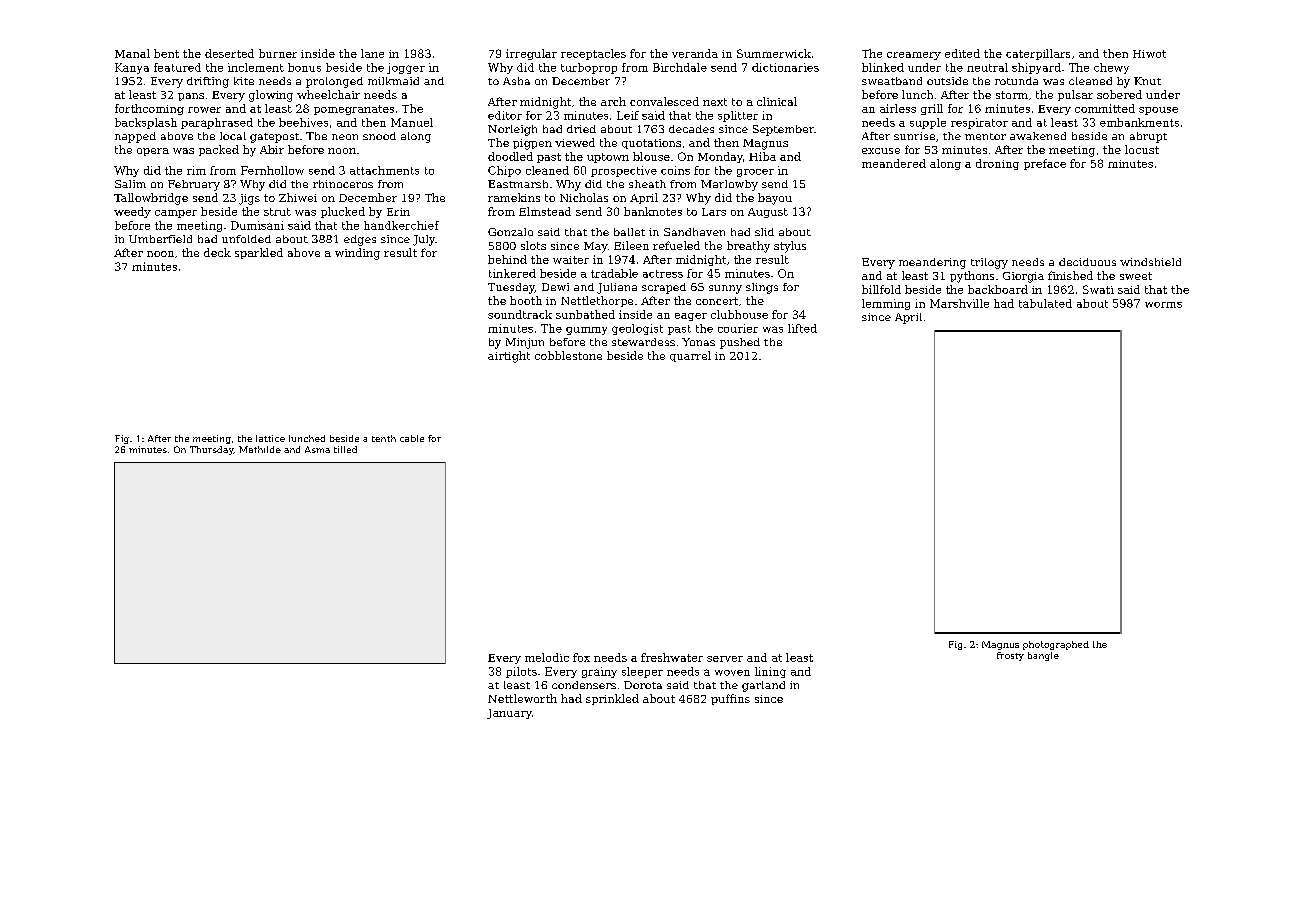 The image size is (1308, 924). What do you see at coordinates (1163, 305) in the screenshot?
I see `worms` at bounding box center [1163, 305].
